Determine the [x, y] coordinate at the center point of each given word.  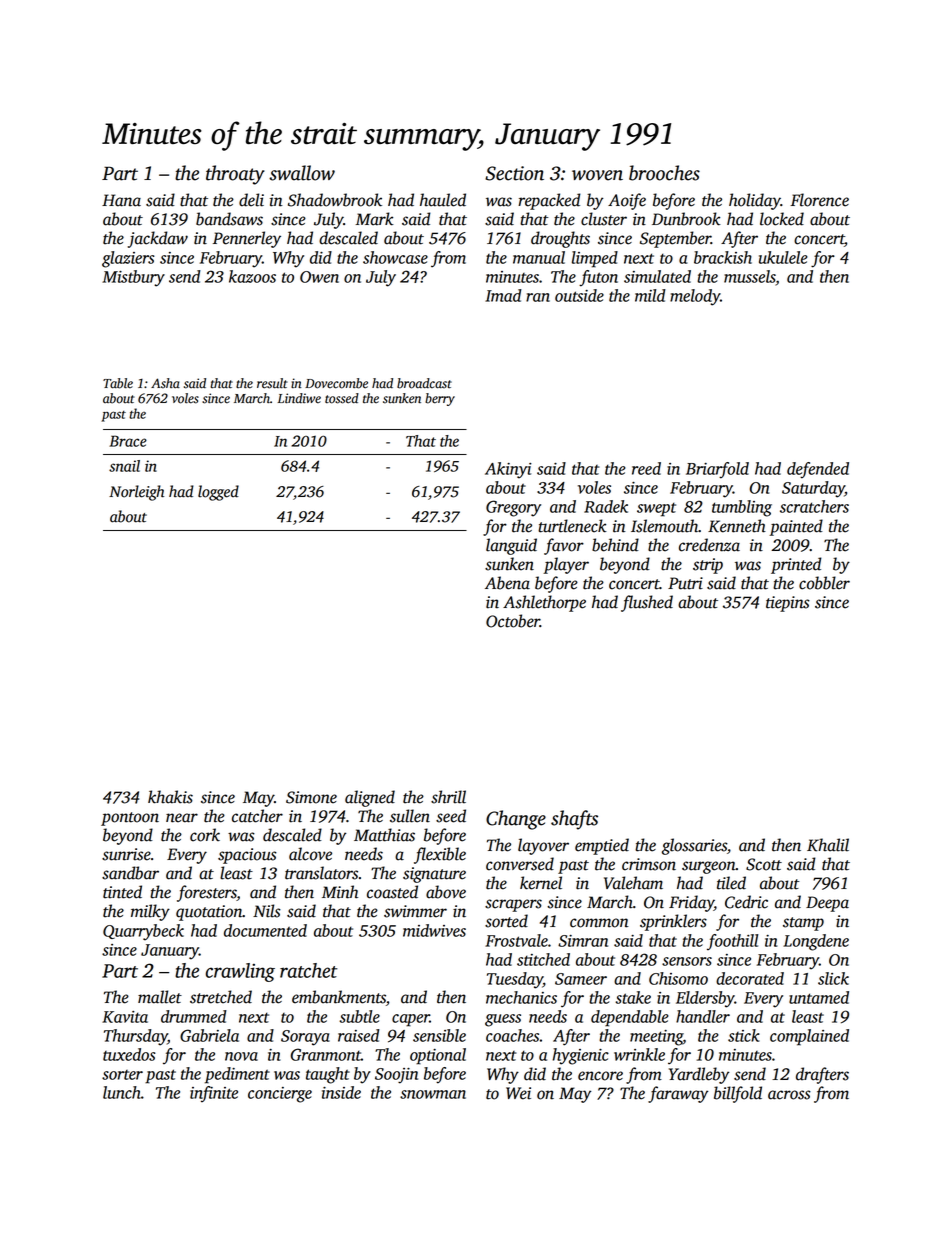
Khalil [828, 845]
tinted [122, 892]
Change [516, 820]
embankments [339, 997]
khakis [170, 797]
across [789, 1095]
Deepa [827, 904]
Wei [518, 1093]
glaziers [128, 259]
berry [440, 399]
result [272, 383]
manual [539, 257]
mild [650, 295]
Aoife [627, 201]
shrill [448, 797]
